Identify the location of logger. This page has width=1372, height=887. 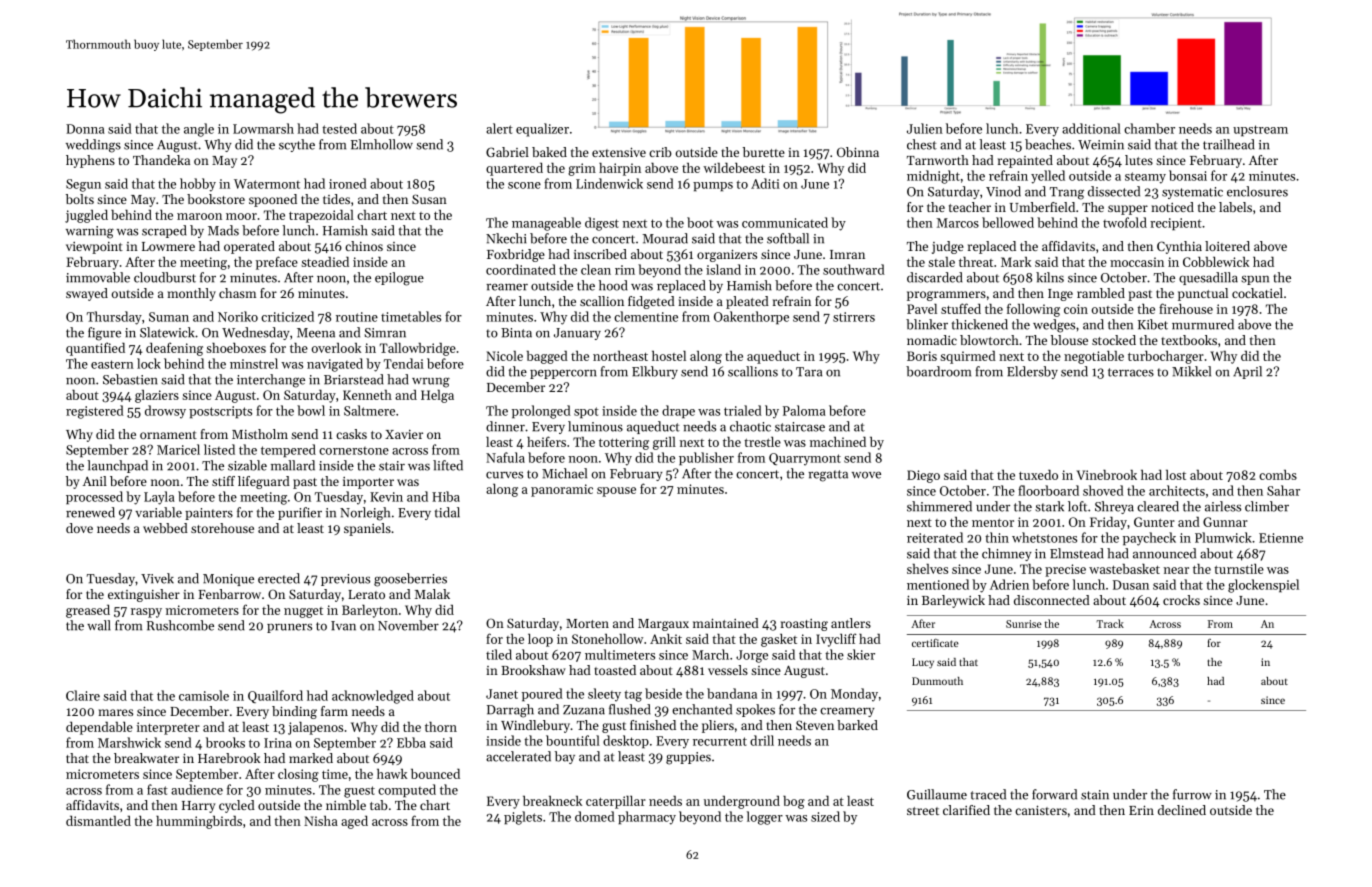
(765, 818).
